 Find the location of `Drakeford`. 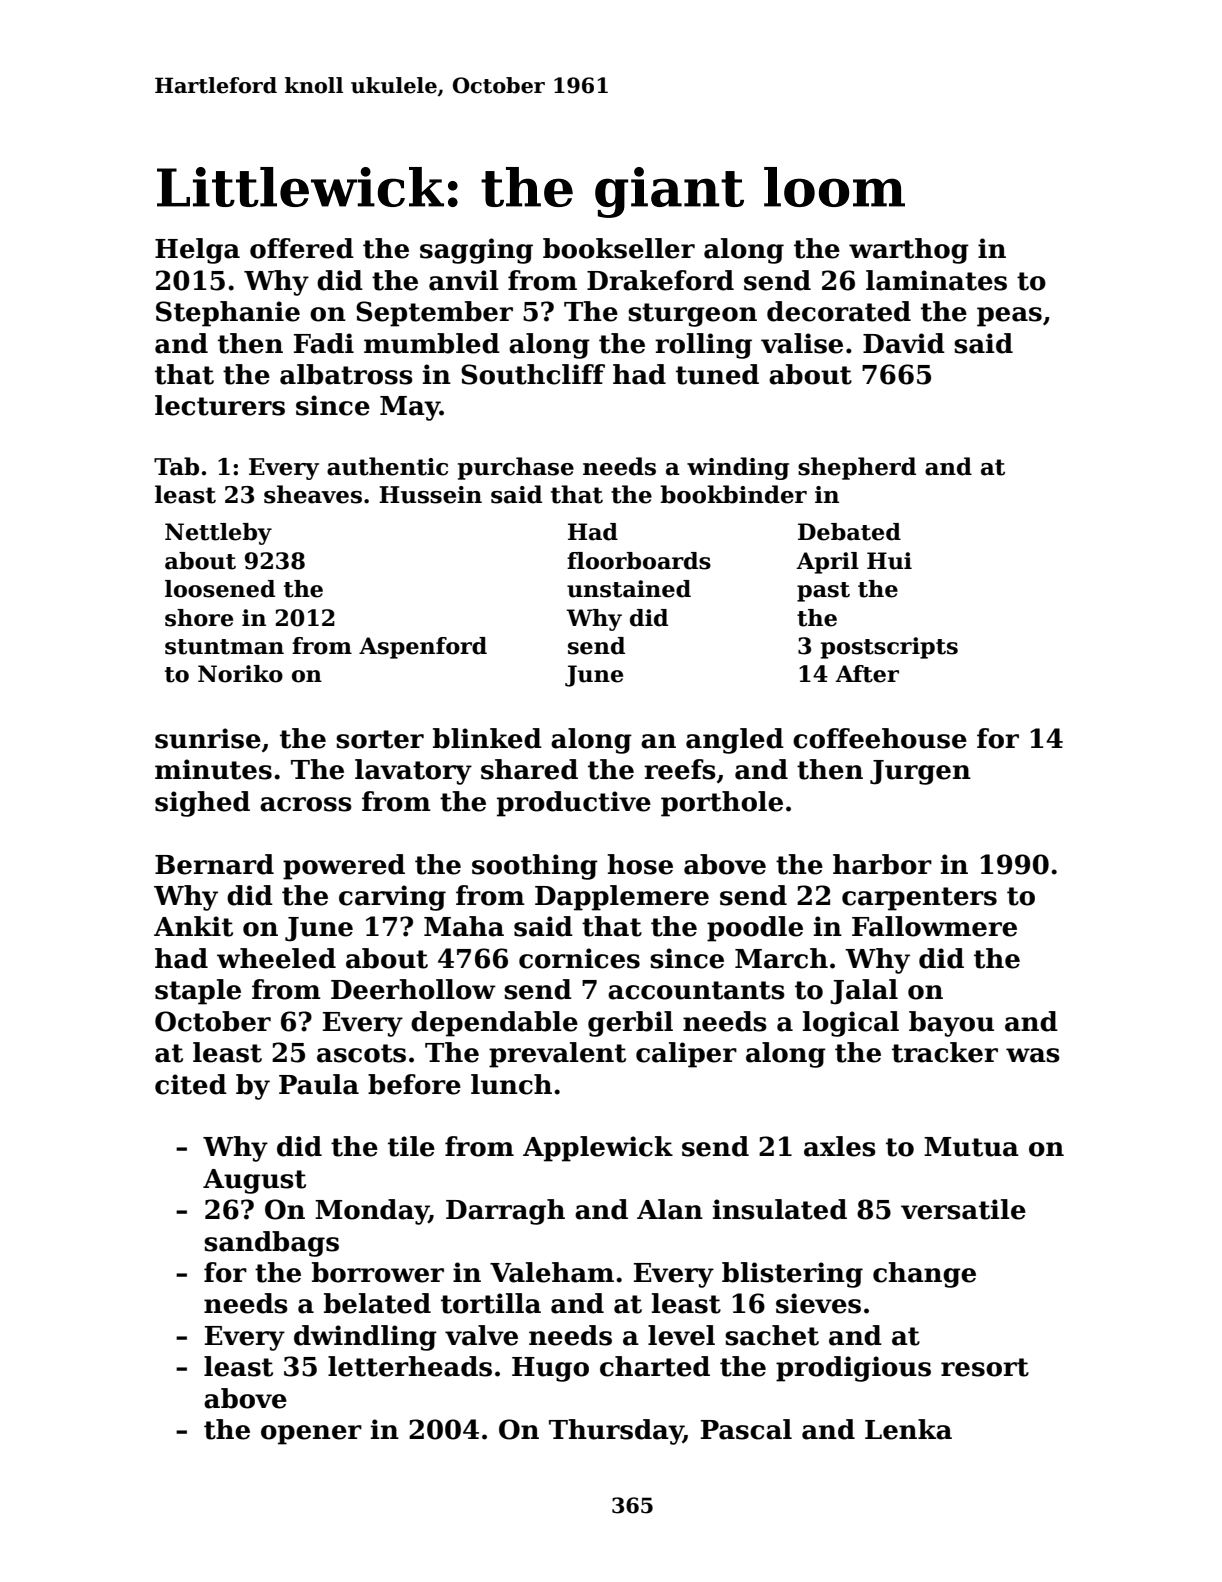

Drakeford is located at coordinates (660, 280).
